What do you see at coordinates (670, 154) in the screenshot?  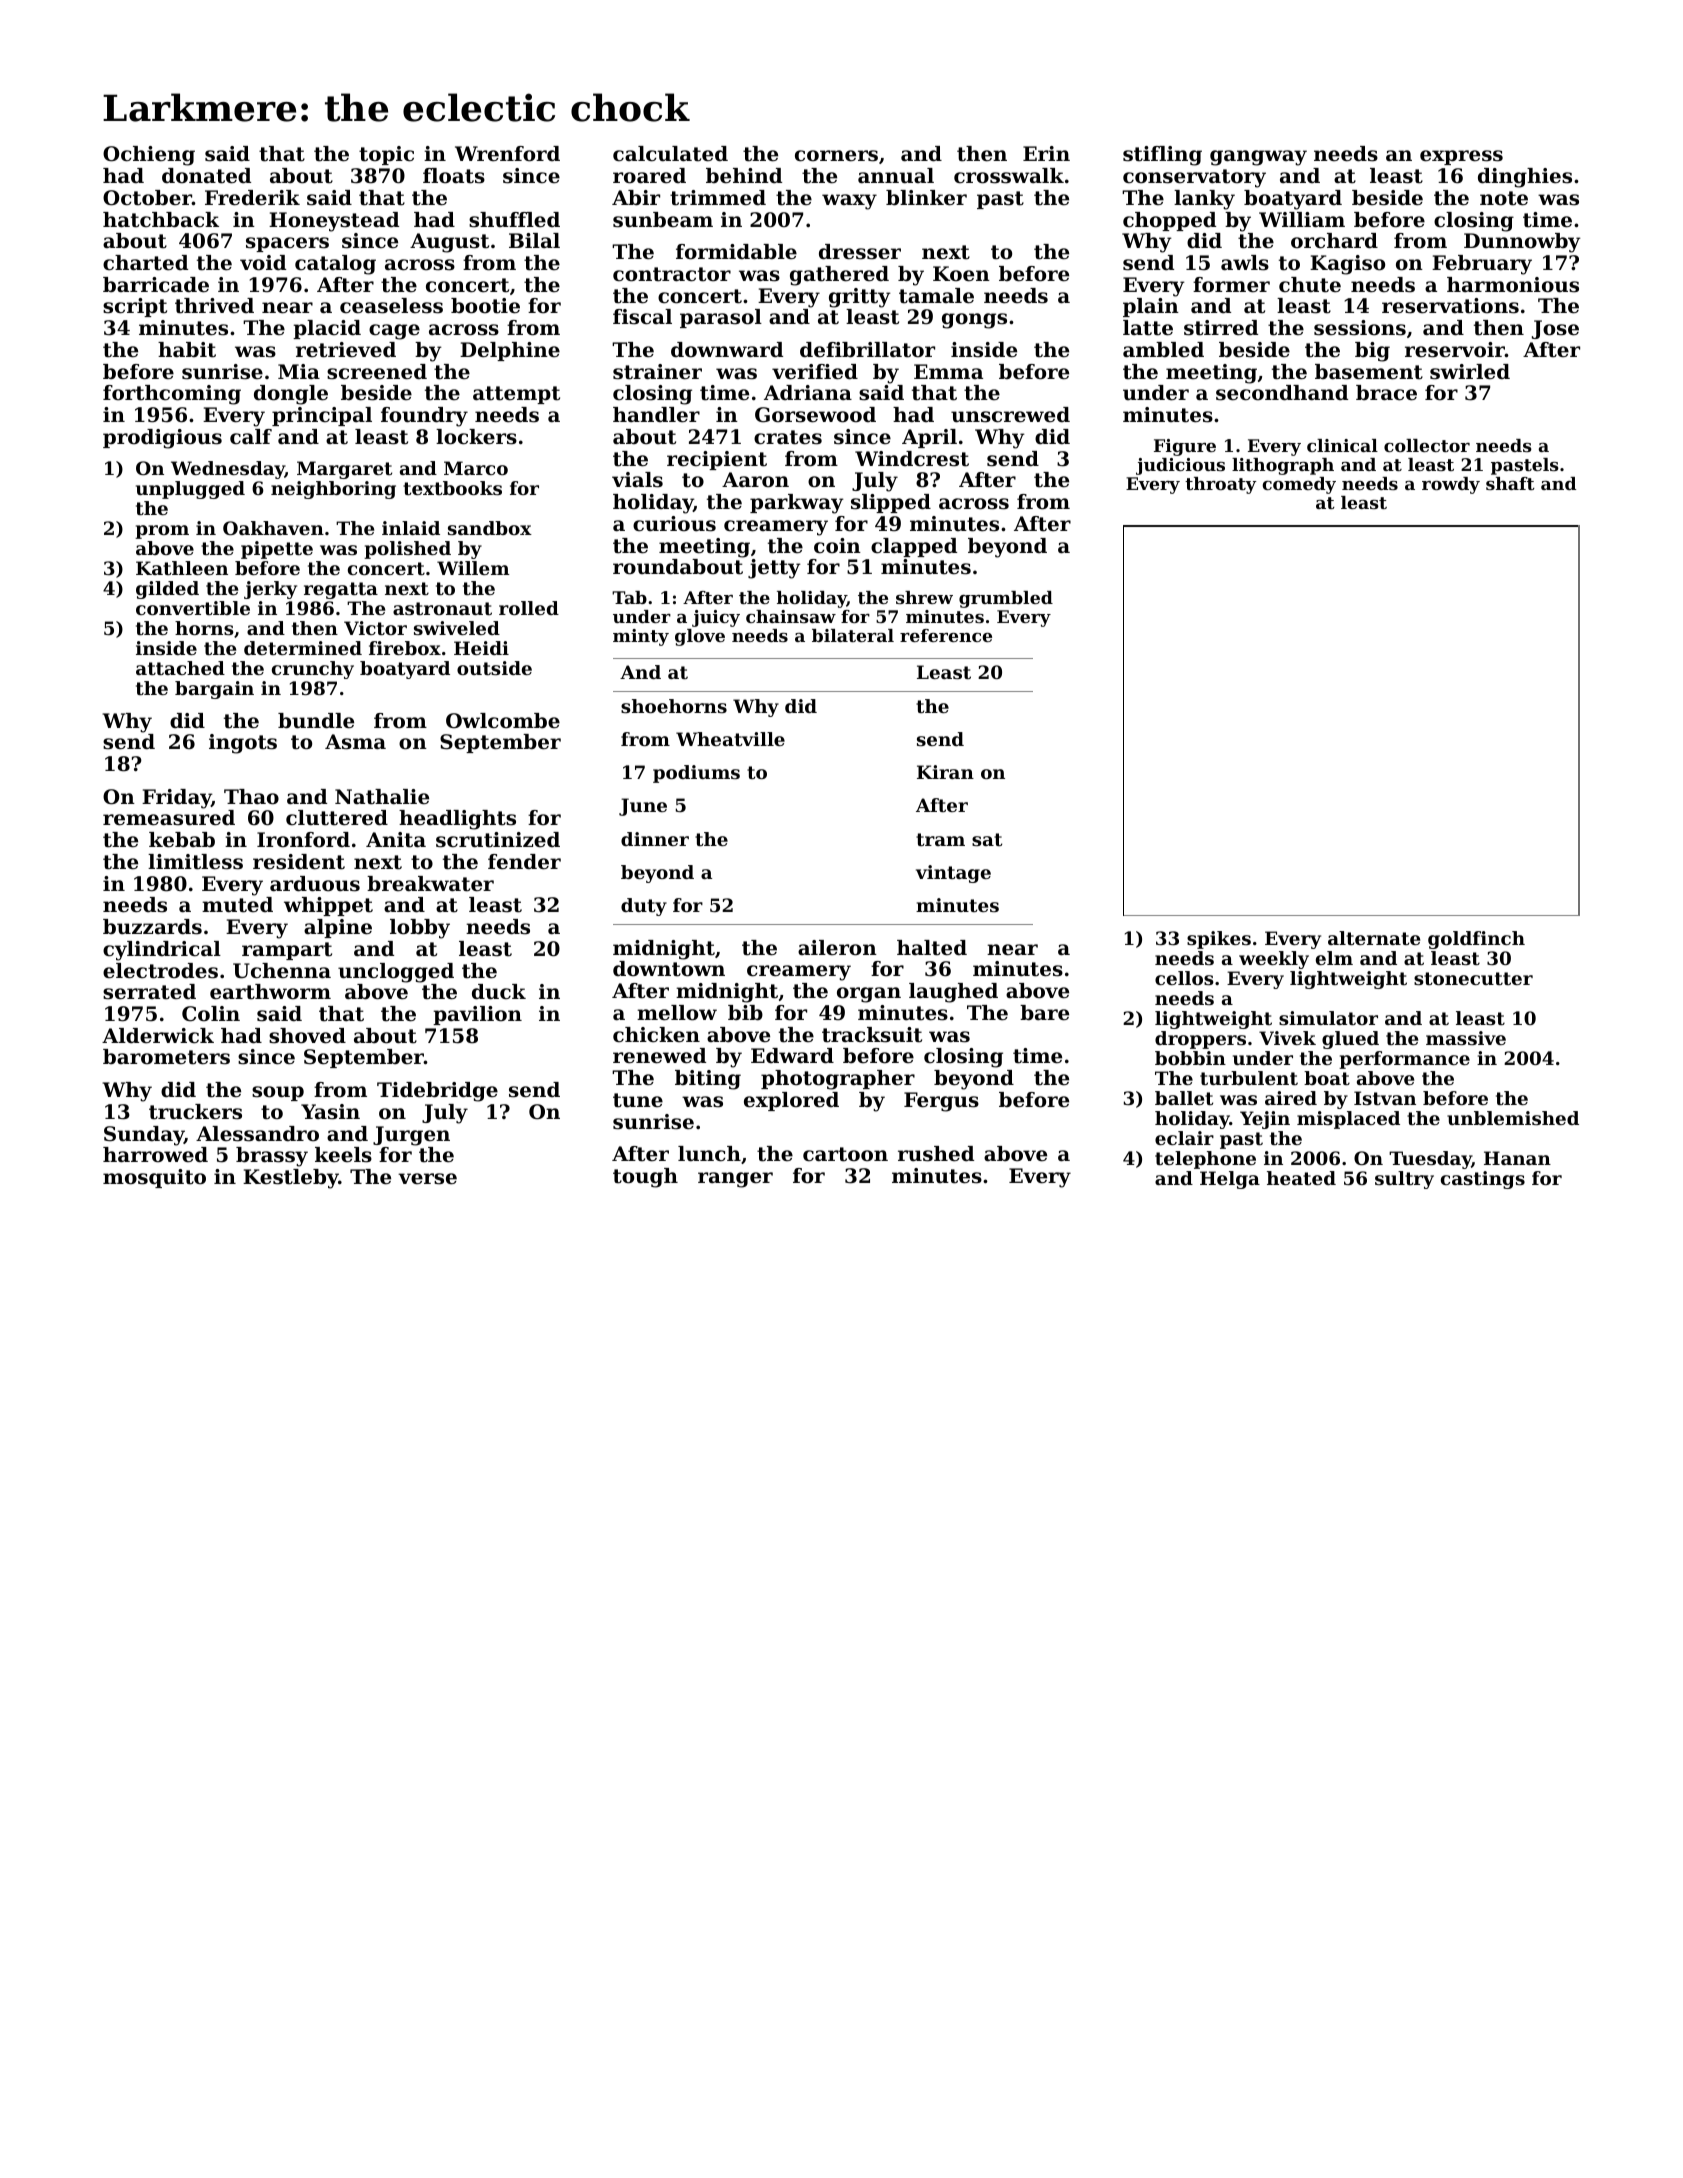 I see `calculated` at bounding box center [670, 154].
